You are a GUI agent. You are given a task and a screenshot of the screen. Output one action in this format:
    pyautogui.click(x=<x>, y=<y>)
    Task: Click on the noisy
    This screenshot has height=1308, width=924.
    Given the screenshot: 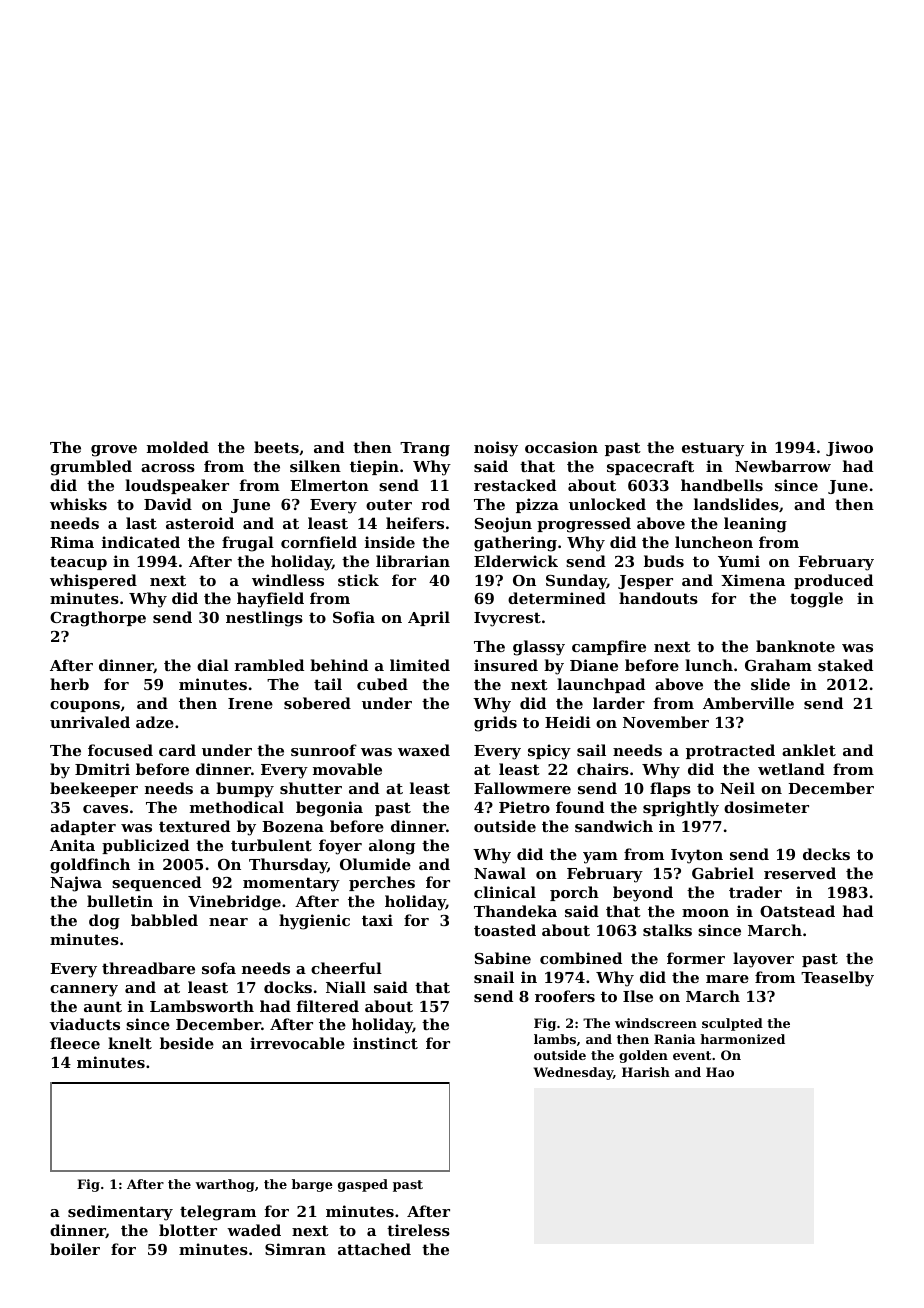 What is the action you would take?
    pyautogui.click(x=496, y=449)
